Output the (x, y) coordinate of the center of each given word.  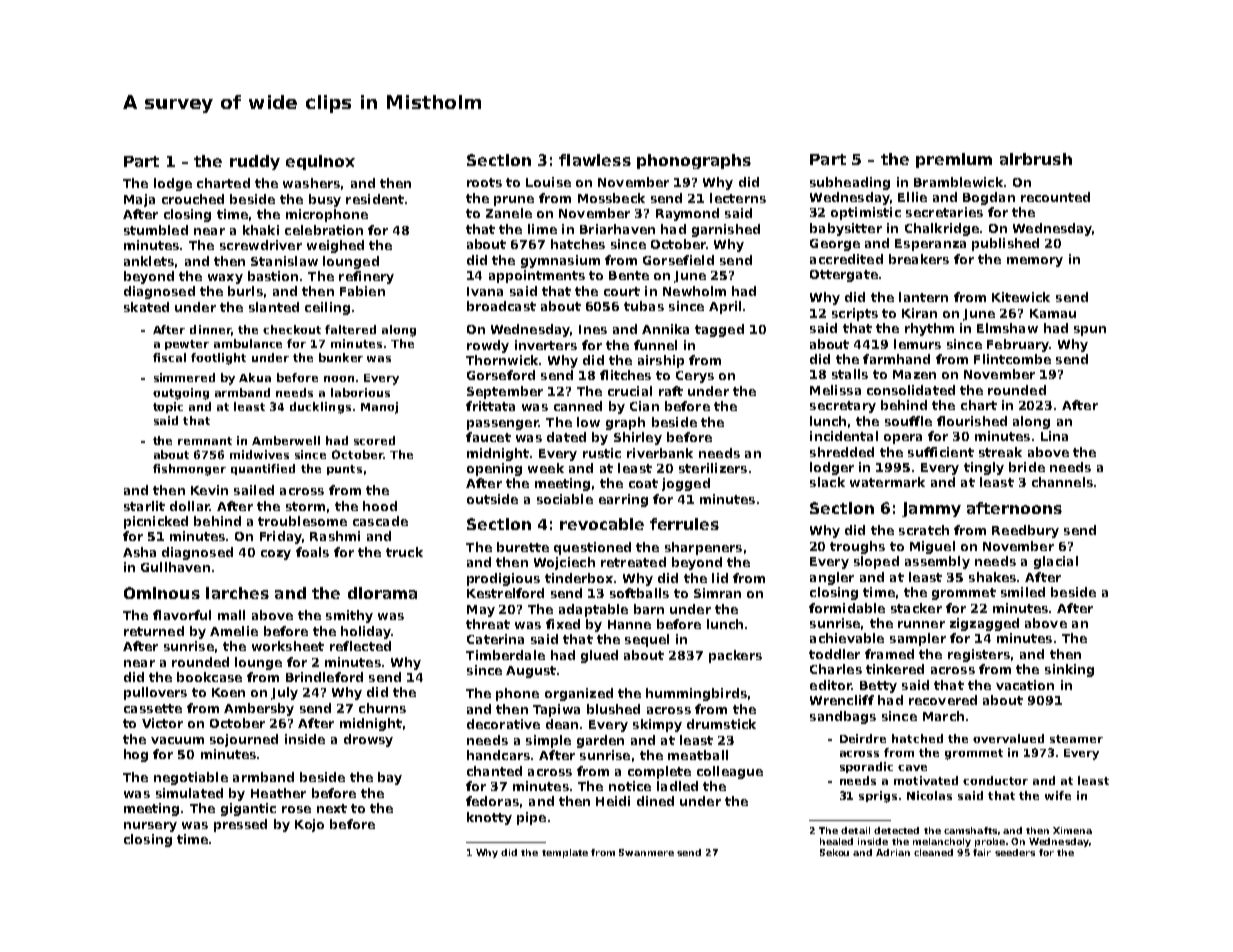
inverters (546, 345)
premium (954, 160)
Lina (1054, 436)
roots (484, 182)
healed (836, 841)
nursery (150, 827)
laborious (360, 392)
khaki (261, 230)
